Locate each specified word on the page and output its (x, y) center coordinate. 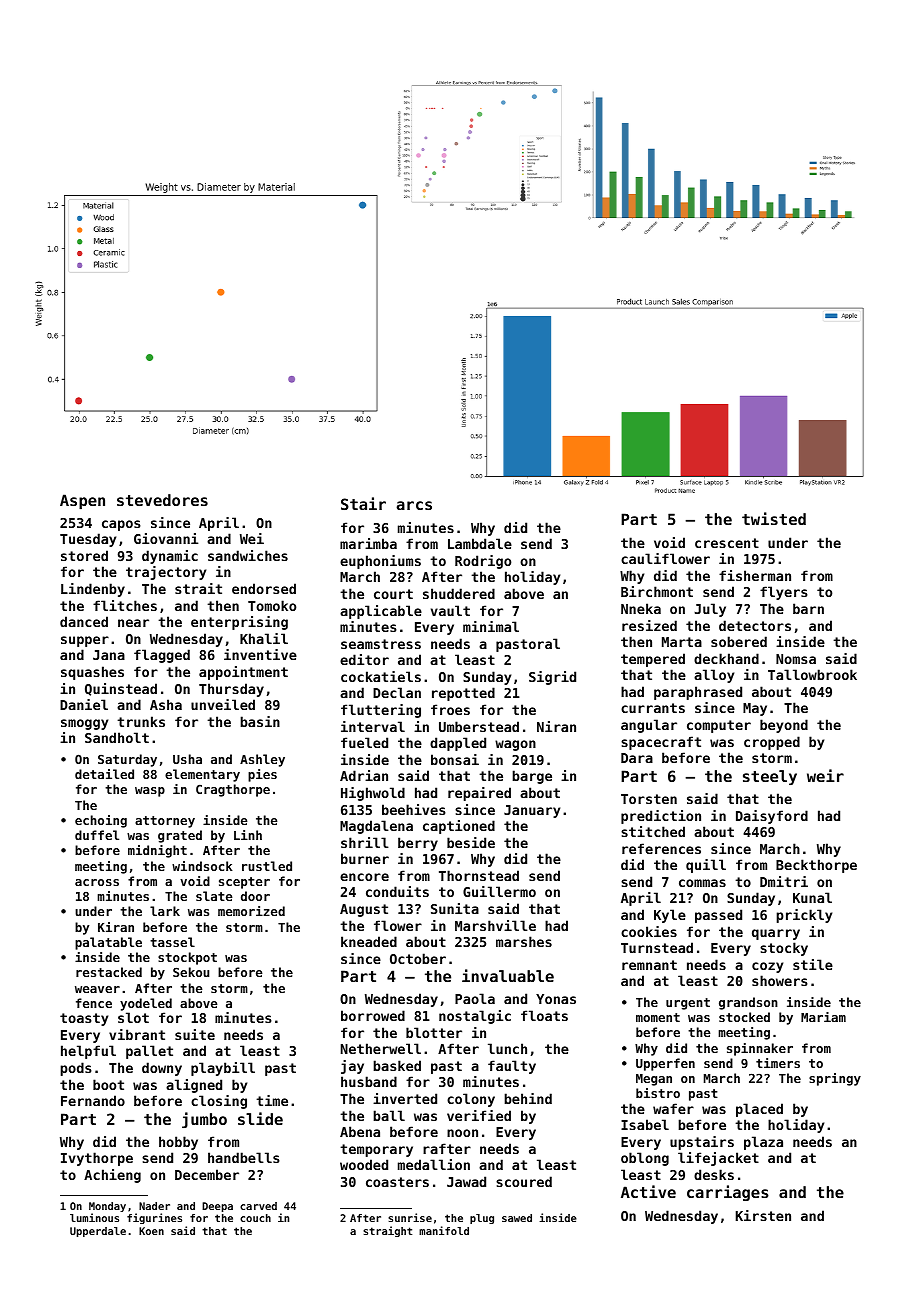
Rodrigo (483, 562)
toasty (84, 1019)
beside (471, 842)
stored (84, 555)
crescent (727, 543)
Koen (151, 1231)
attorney (165, 822)
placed (759, 1110)
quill (706, 866)
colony (471, 1100)
